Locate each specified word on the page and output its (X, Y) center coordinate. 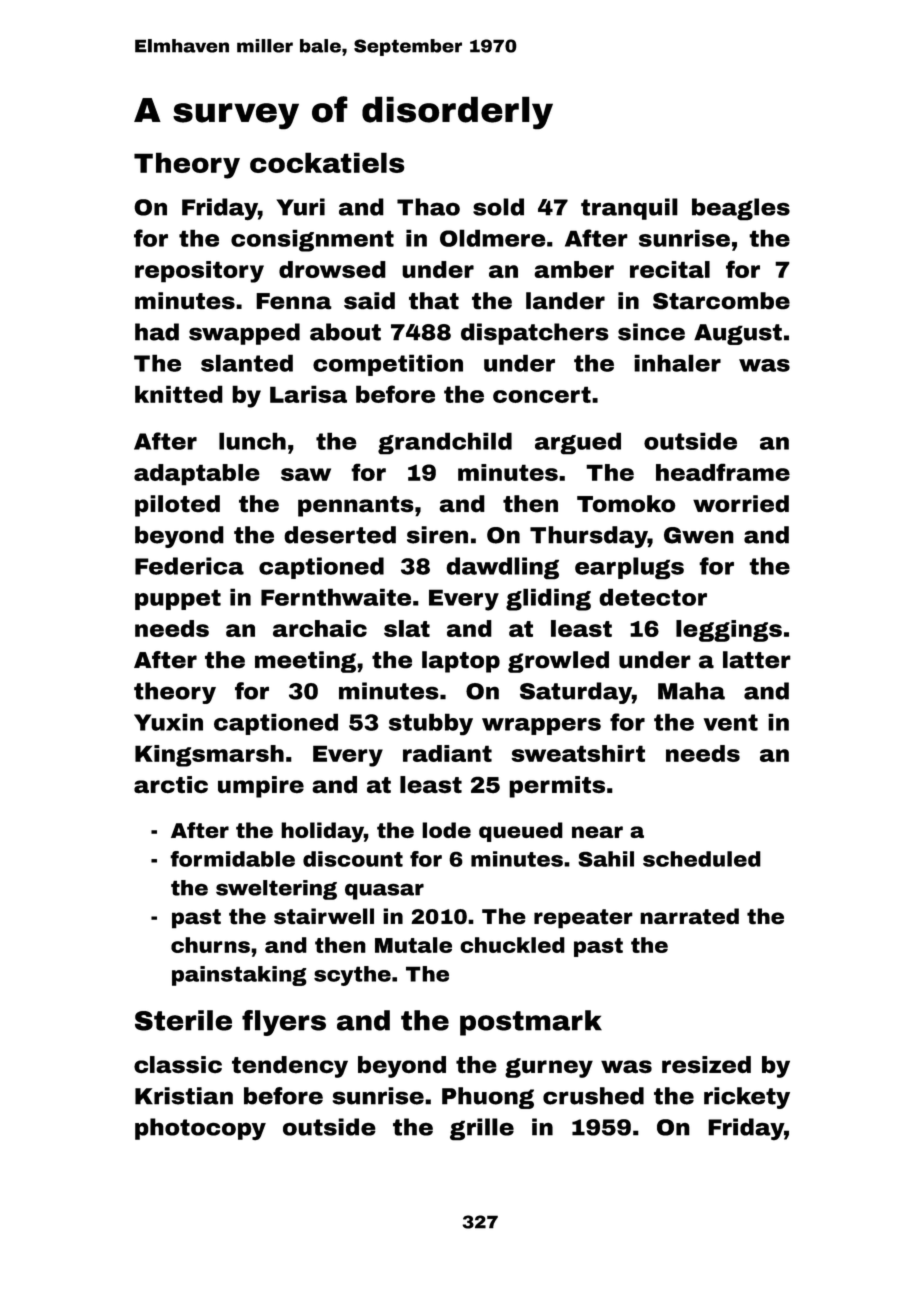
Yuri (301, 207)
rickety (747, 1098)
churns (210, 945)
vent (731, 722)
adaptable (197, 475)
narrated (689, 916)
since (651, 332)
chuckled (512, 945)
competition (388, 365)
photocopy (200, 1129)
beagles (741, 209)
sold (498, 207)
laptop (461, 662)
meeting (305, 662)
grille (482, 1129)
